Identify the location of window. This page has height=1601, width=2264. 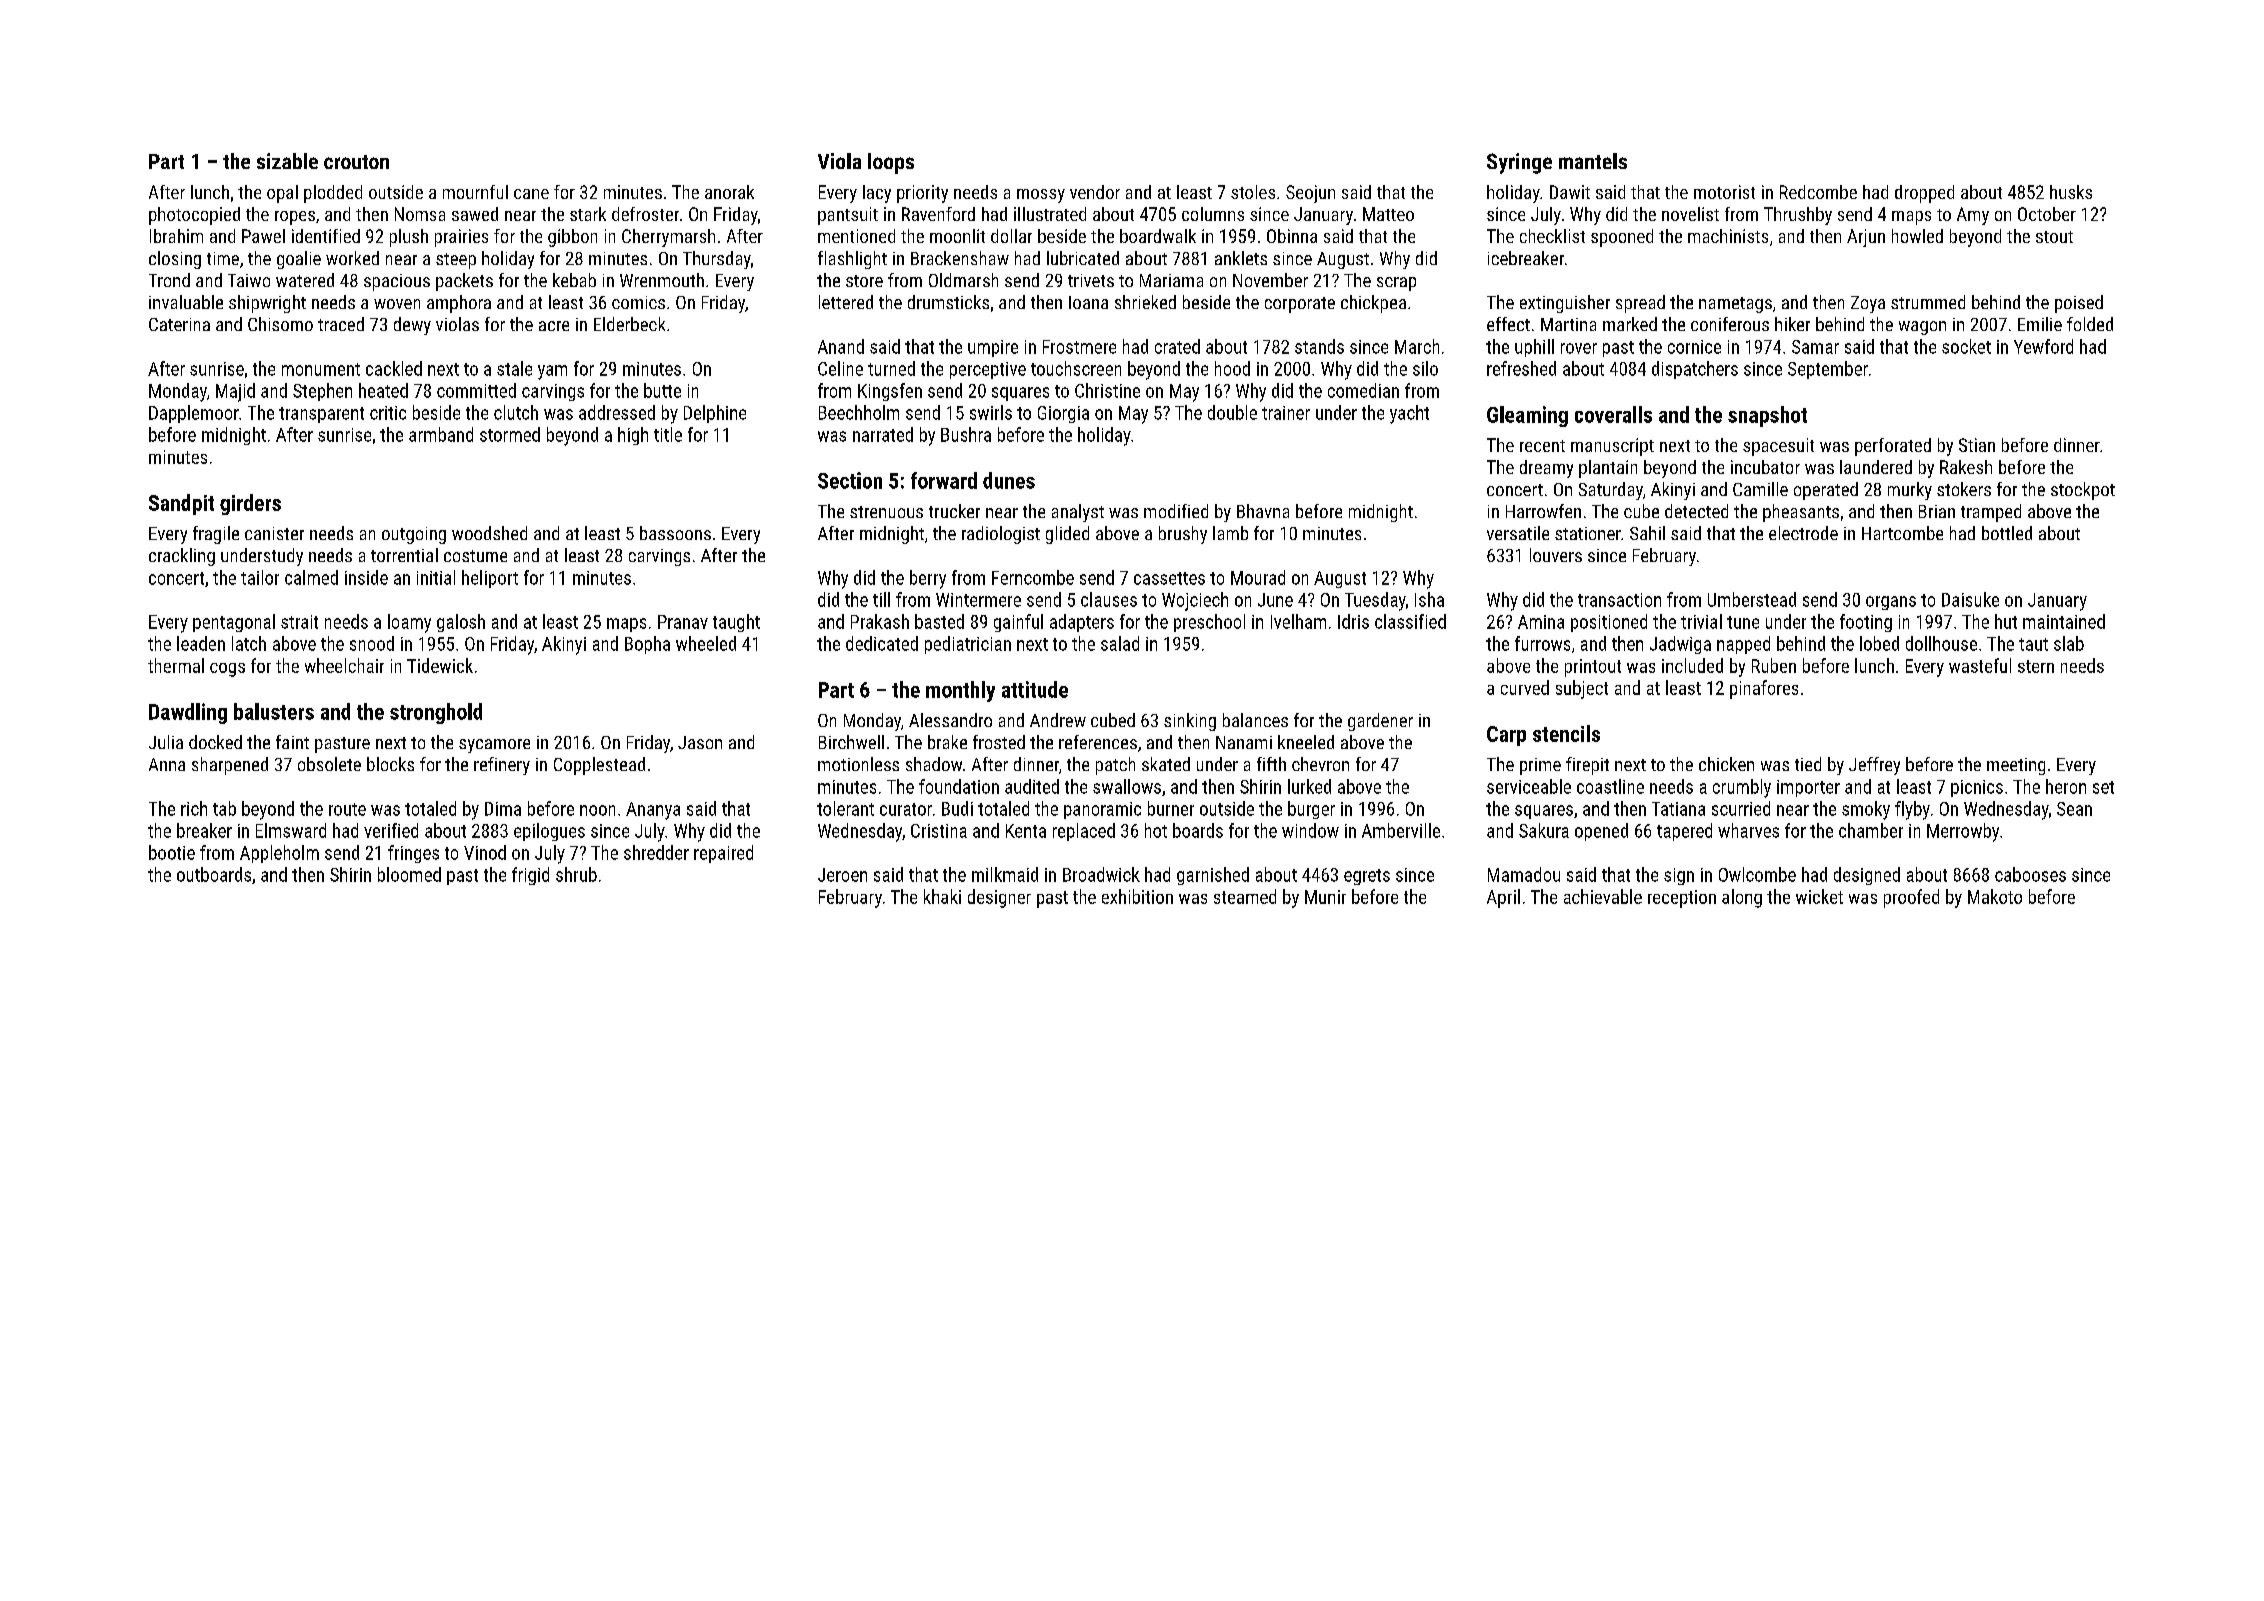
(1310, 830).
